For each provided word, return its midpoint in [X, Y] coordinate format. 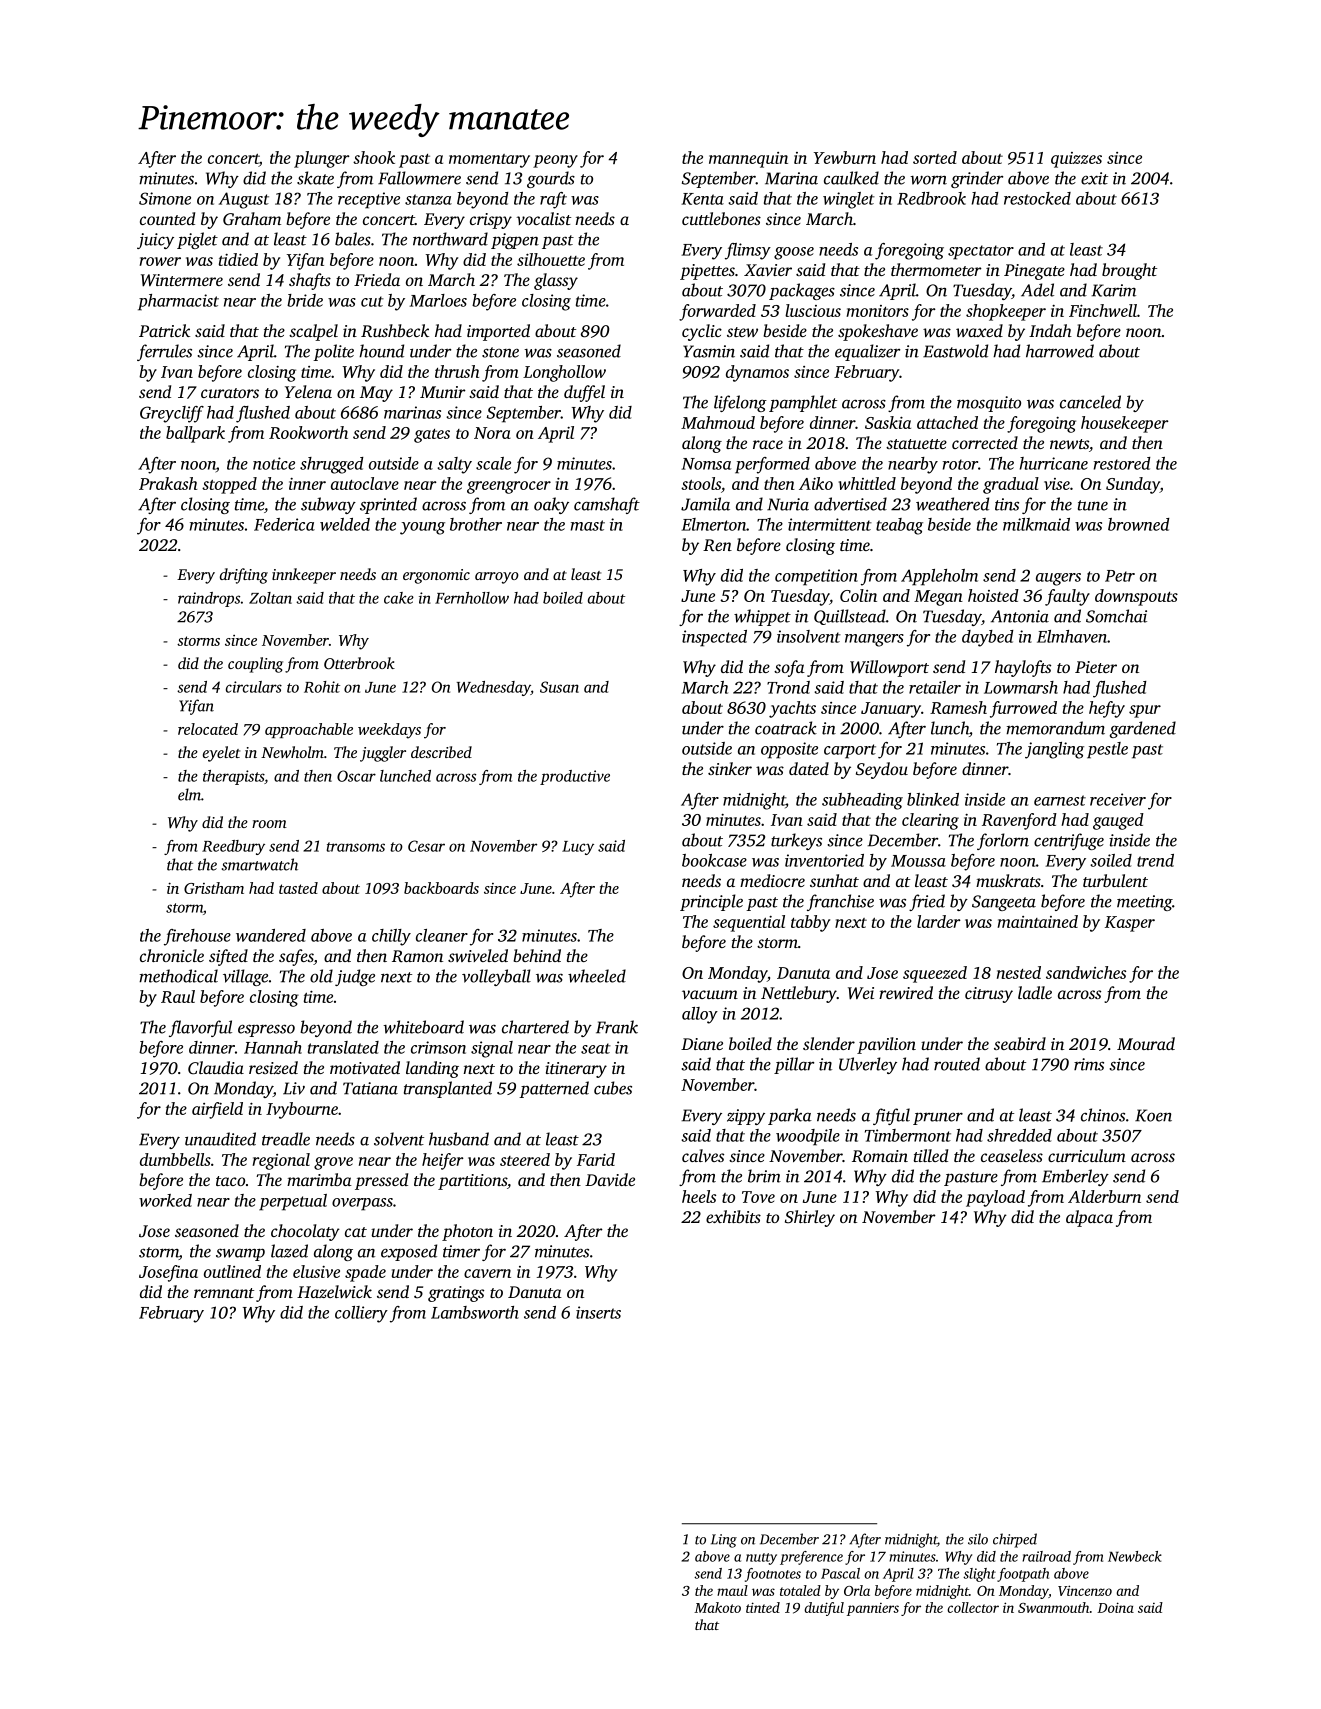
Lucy [578, 848]
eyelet [221, 754]
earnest [1060, 800]
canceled [1090, 402]
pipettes [707, 272]
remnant [224, 1293]
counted [167, 218]
